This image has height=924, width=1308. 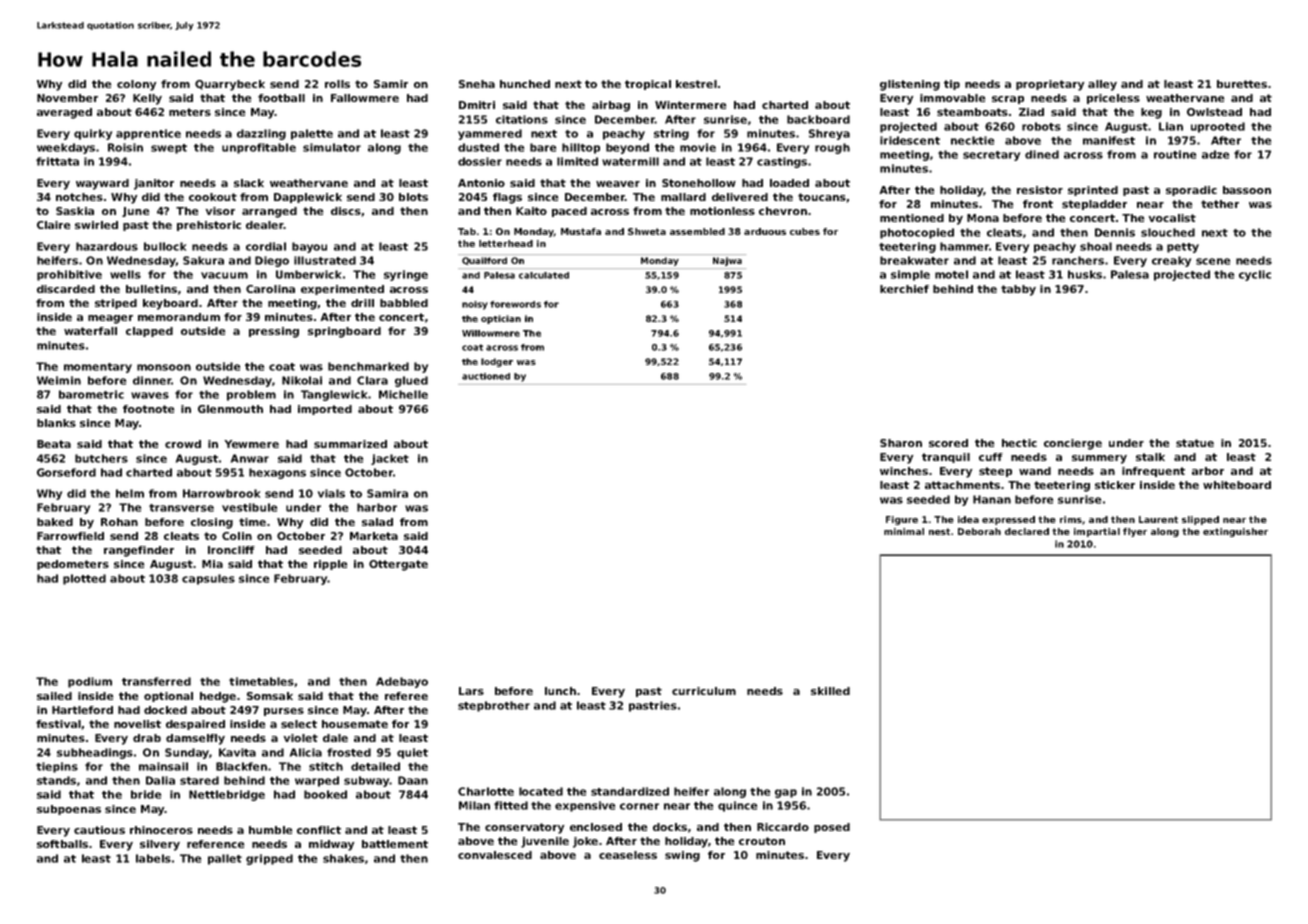 What do you see at coordinates (225, 859) in the image?
I see `pallet` at bounding box center [225, 859].
